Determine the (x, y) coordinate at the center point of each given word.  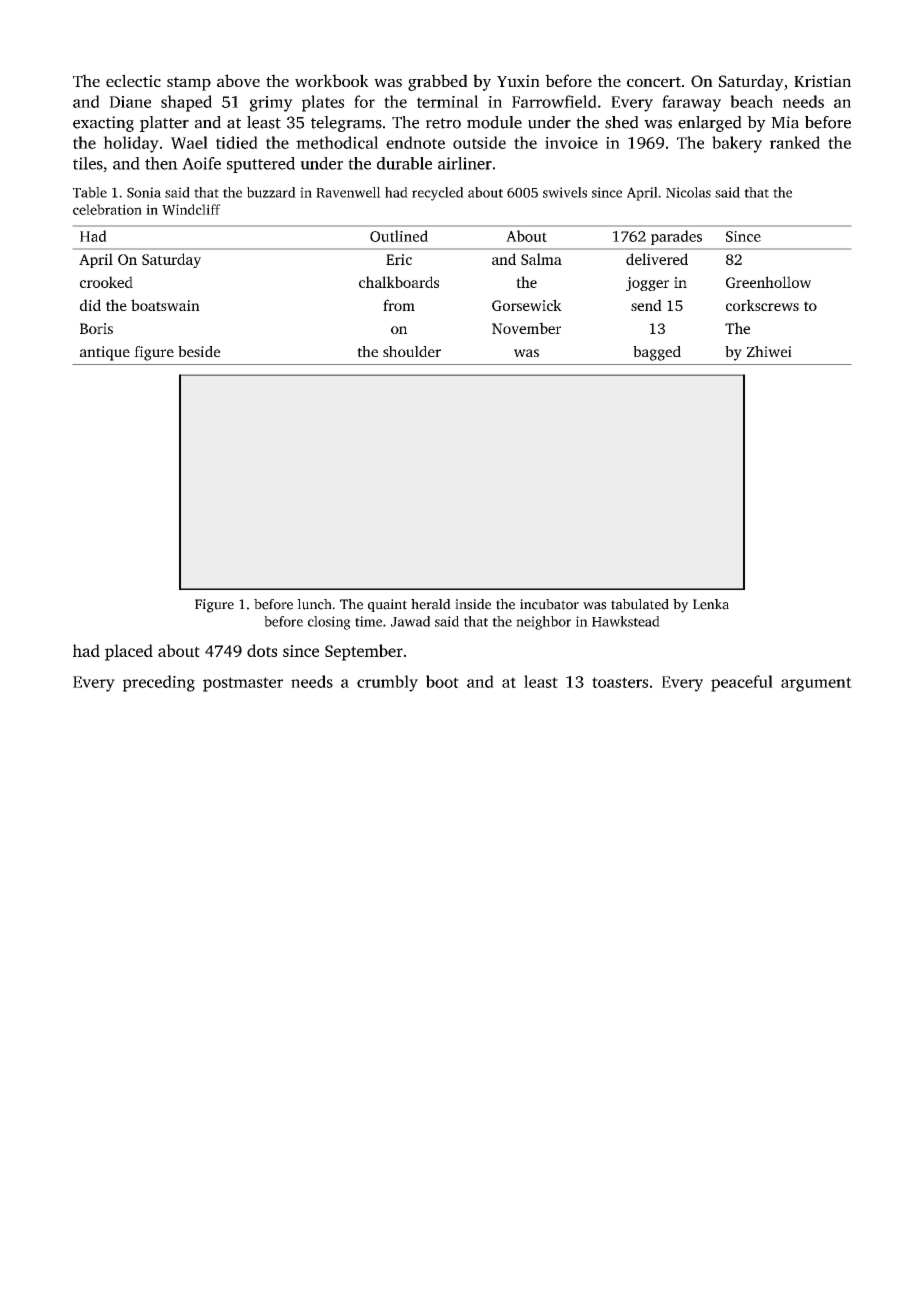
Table (90, 192)
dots (262, 650)
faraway (691, 103)
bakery (737, 144)
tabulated (640, 604)
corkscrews (762, 305)
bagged (657, 353)
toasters (620, 682)
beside (199, 351)
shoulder (412, 351)
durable (404, 163)
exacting (103, 124)
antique (105, 353)
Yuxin (518, 81)
